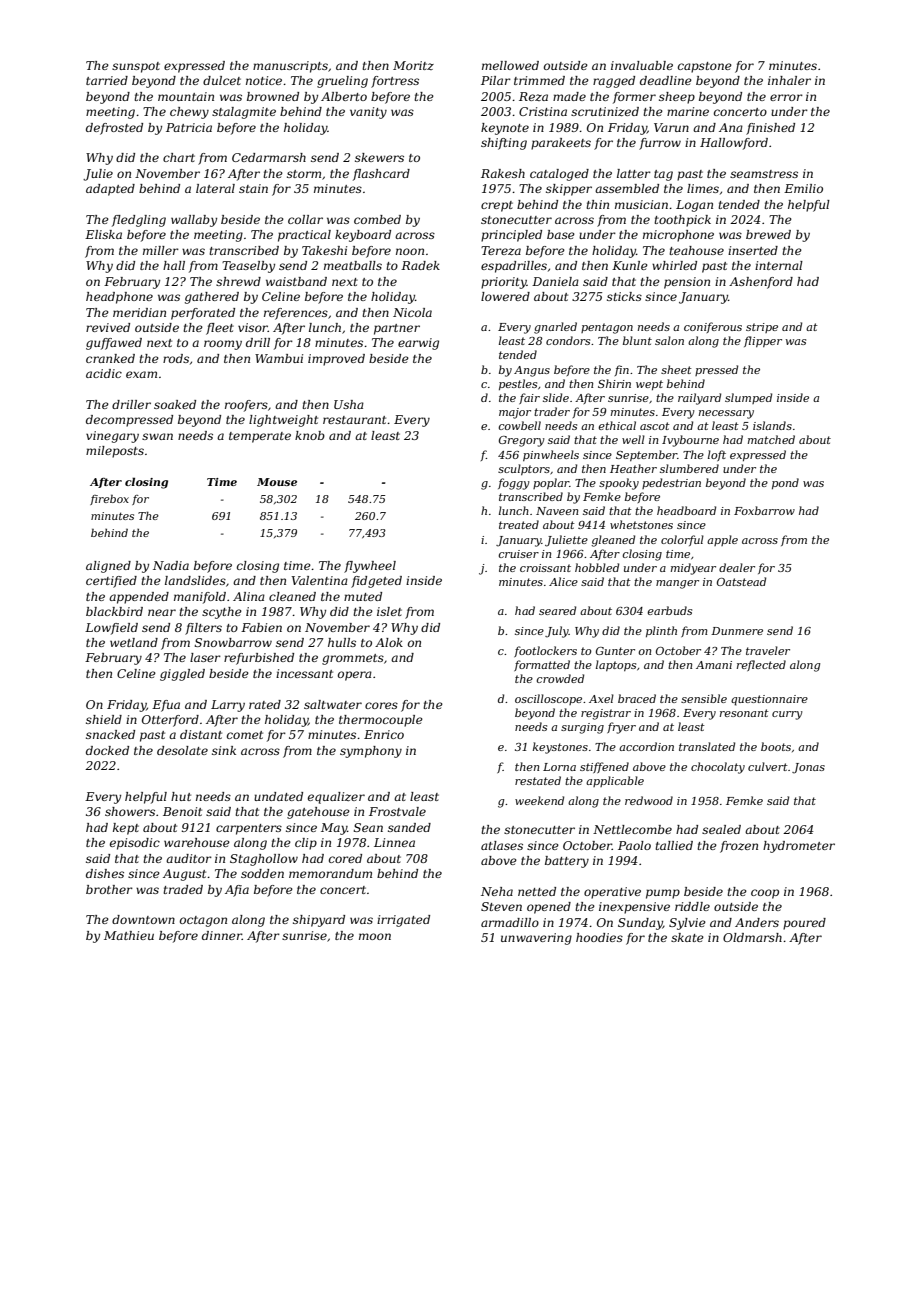  What do you see at coordinates (171, 565) in the screenshot?
I see `Nadia` at bounding box center [171, 565].
